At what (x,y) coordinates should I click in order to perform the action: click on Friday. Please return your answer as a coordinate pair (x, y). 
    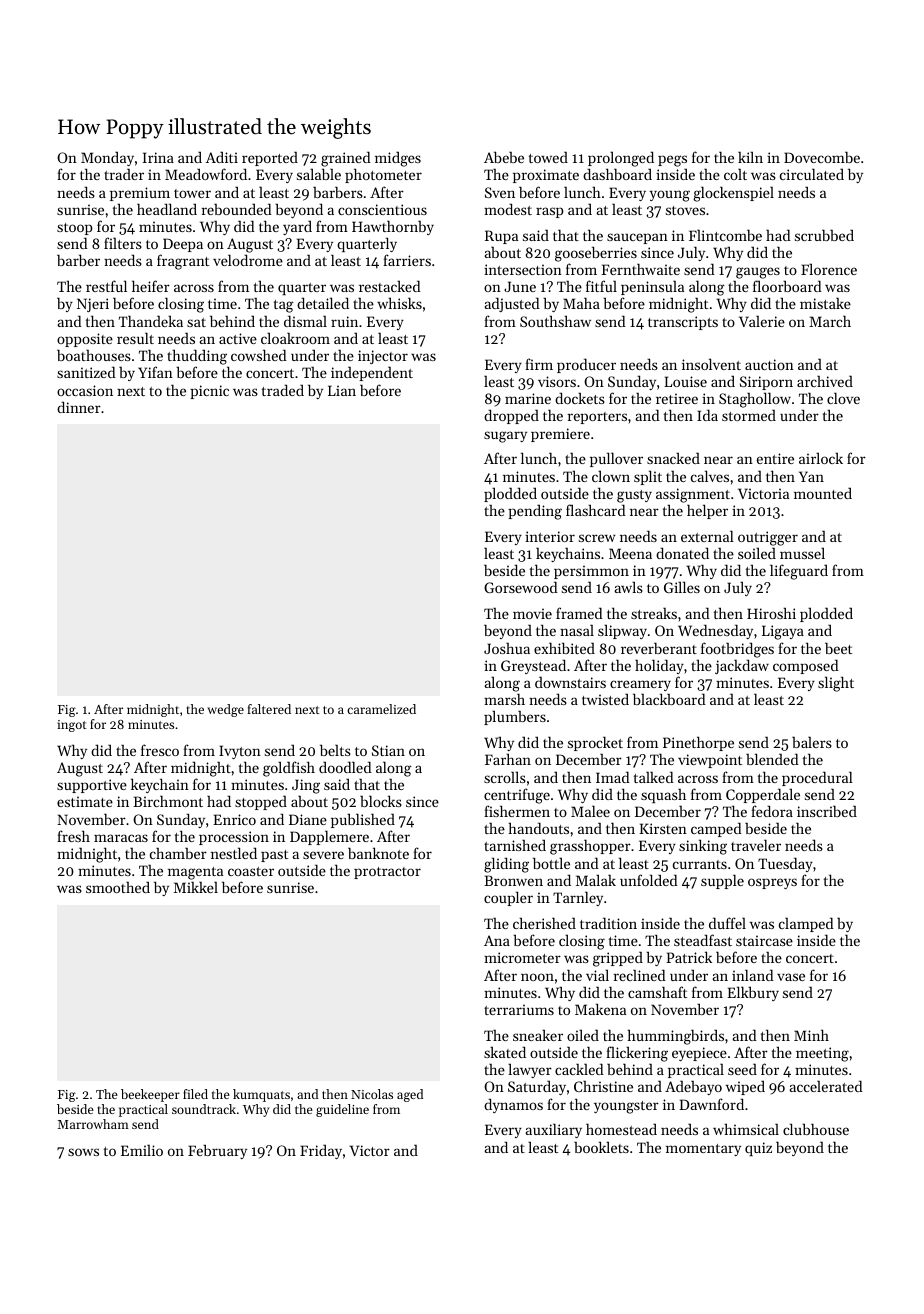
    Looking at the image, I should click on (321, 1152).
